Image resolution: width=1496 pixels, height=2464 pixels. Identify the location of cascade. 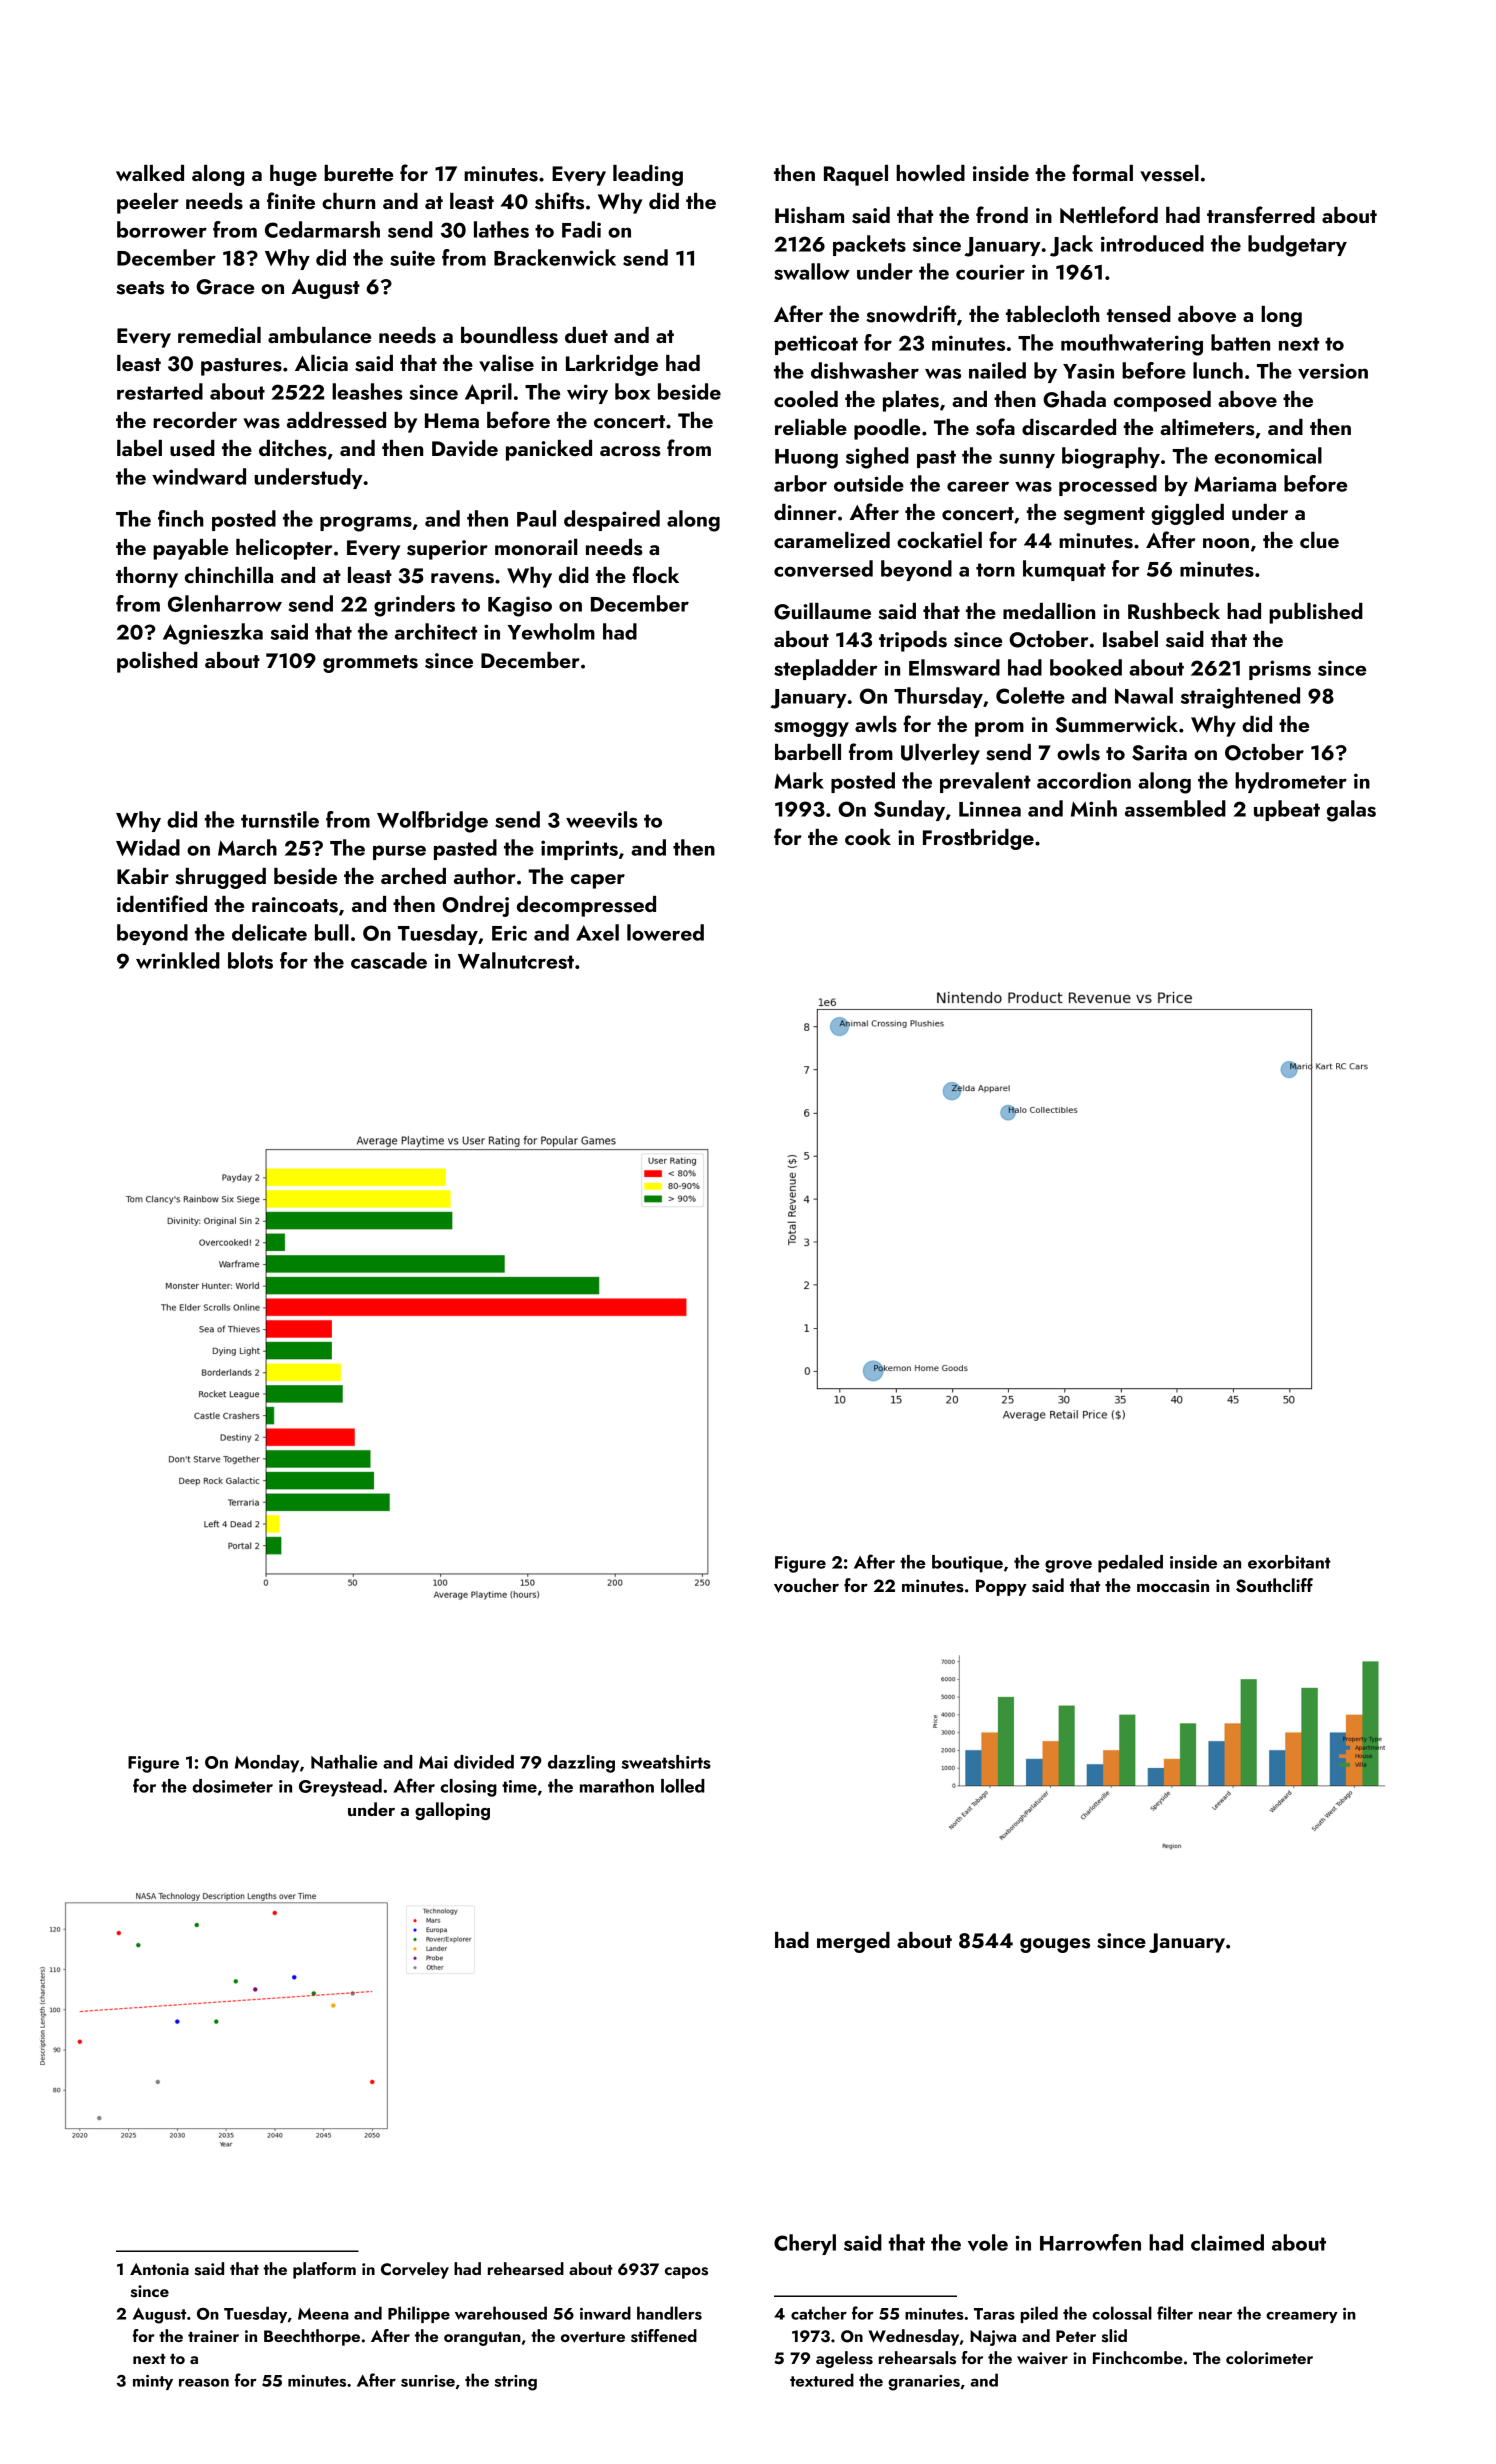
(389, 960).
